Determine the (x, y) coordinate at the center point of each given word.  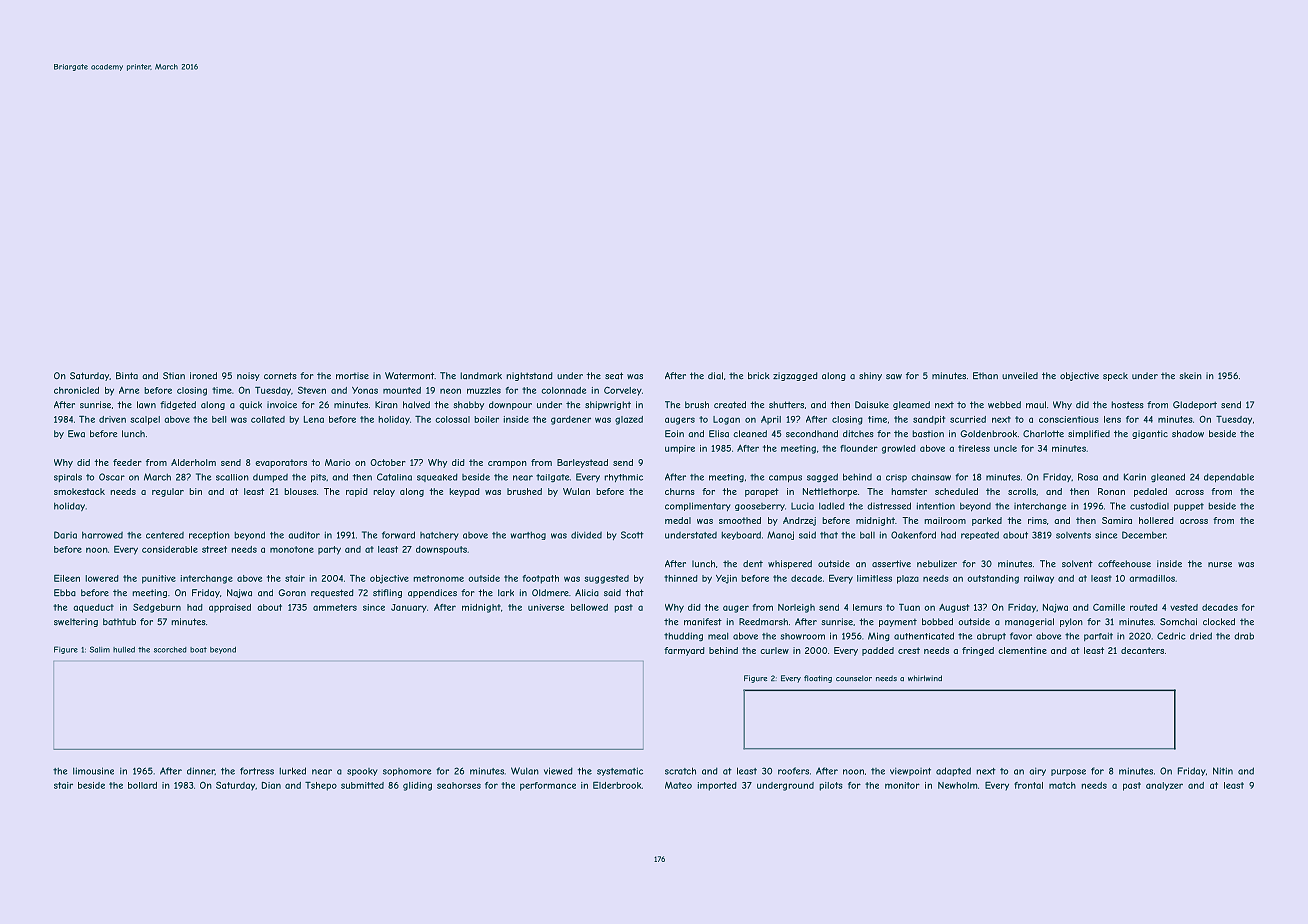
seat (614, 376)
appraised (230, 608)
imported (717, 786)
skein (1191, 376)
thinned (681, 578)
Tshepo (321, 786)
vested (1184, 607)
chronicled (76, 390)
